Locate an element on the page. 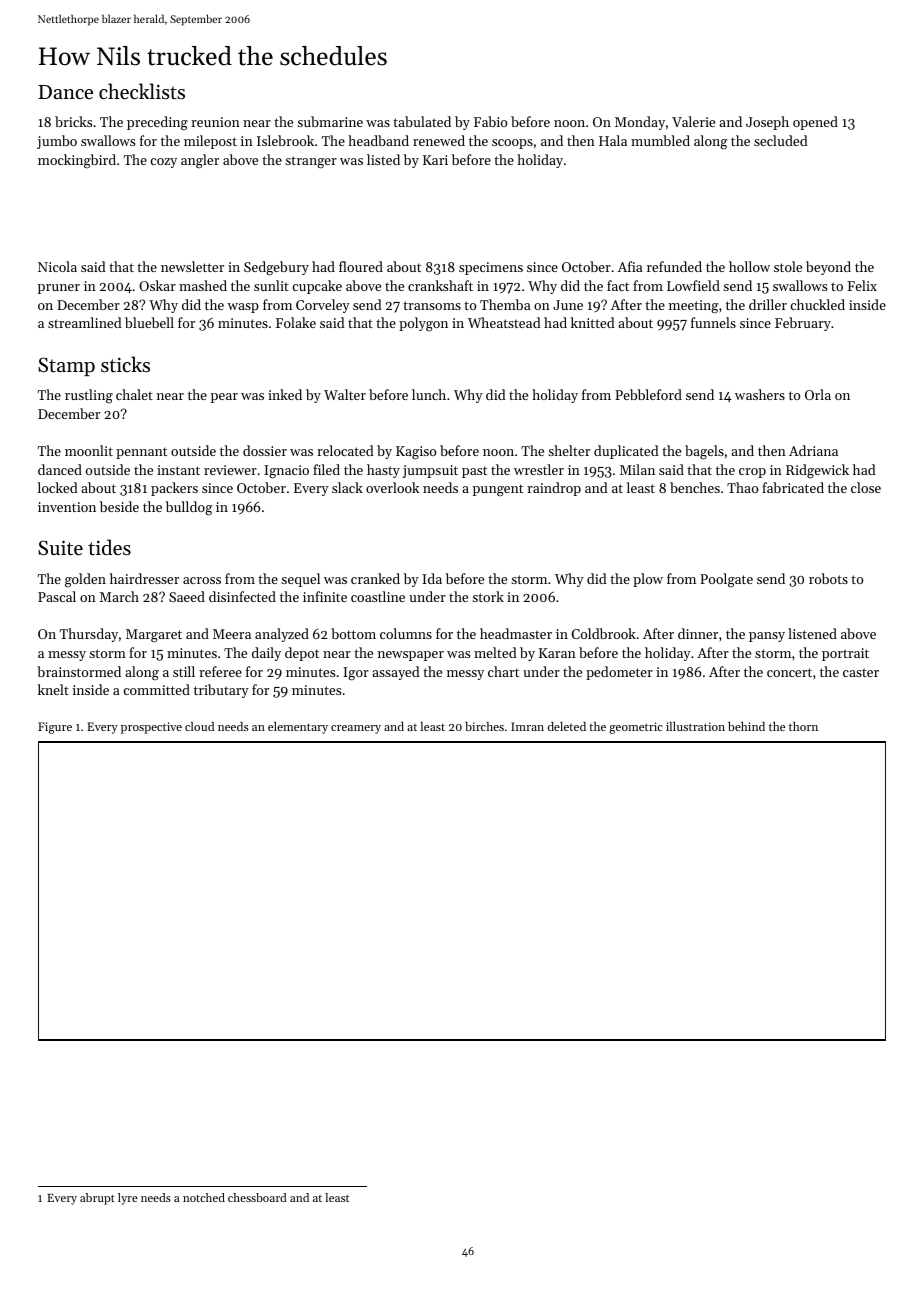  abrupt is located at coordinates (97, 1199).
